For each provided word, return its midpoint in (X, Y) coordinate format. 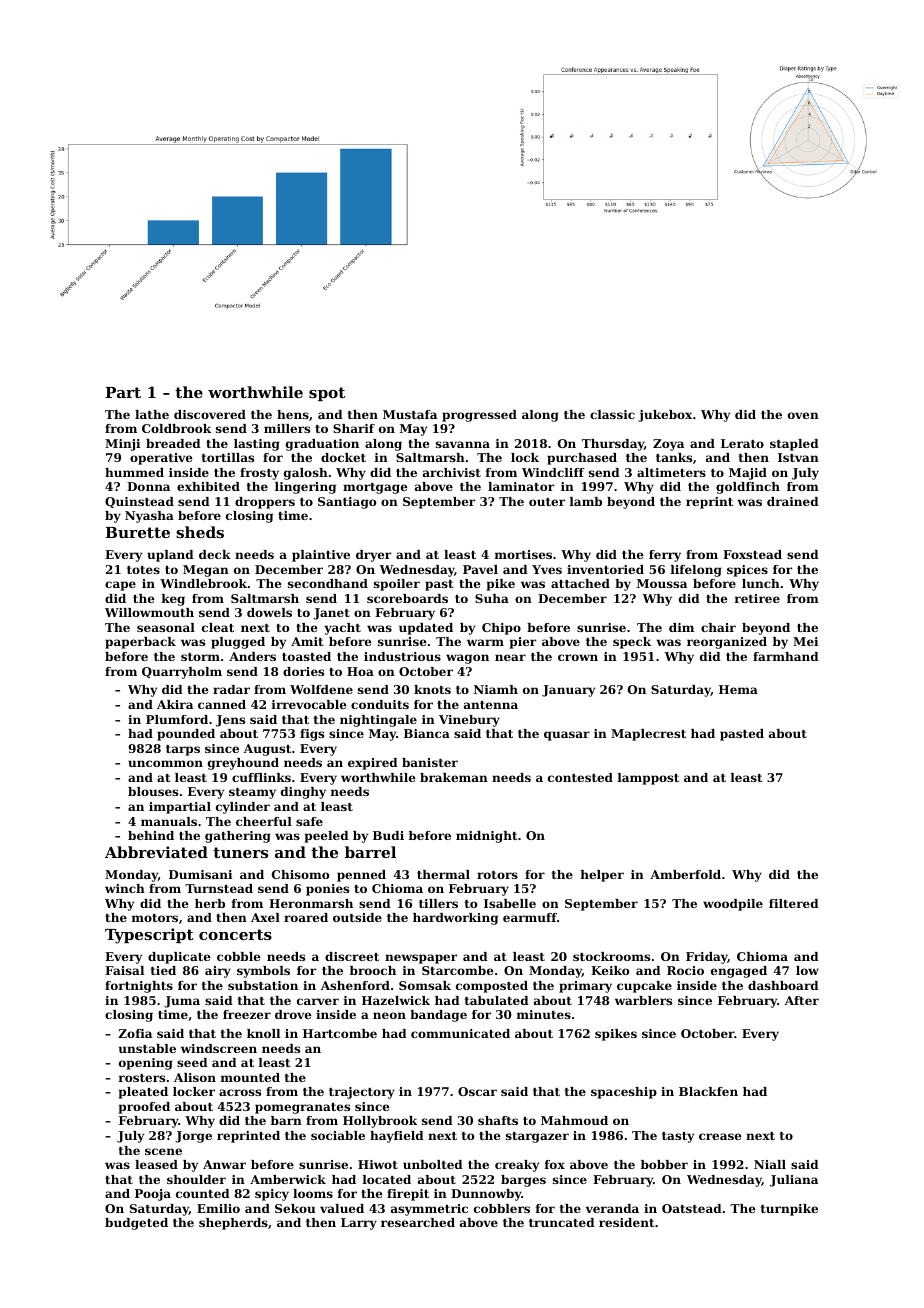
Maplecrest (648, 735)
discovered (210, 414)
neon (389, 1015)
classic (612, 414)
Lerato (742, 443)
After (802, 1000)
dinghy (303, 793)
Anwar (224, 1164)
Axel (265, 917)
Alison (195, 1077)
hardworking (455, 919)
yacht (342, 629)
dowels (269, 612)
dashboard (783, 985)
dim (681, 627)
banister (430, 762)
